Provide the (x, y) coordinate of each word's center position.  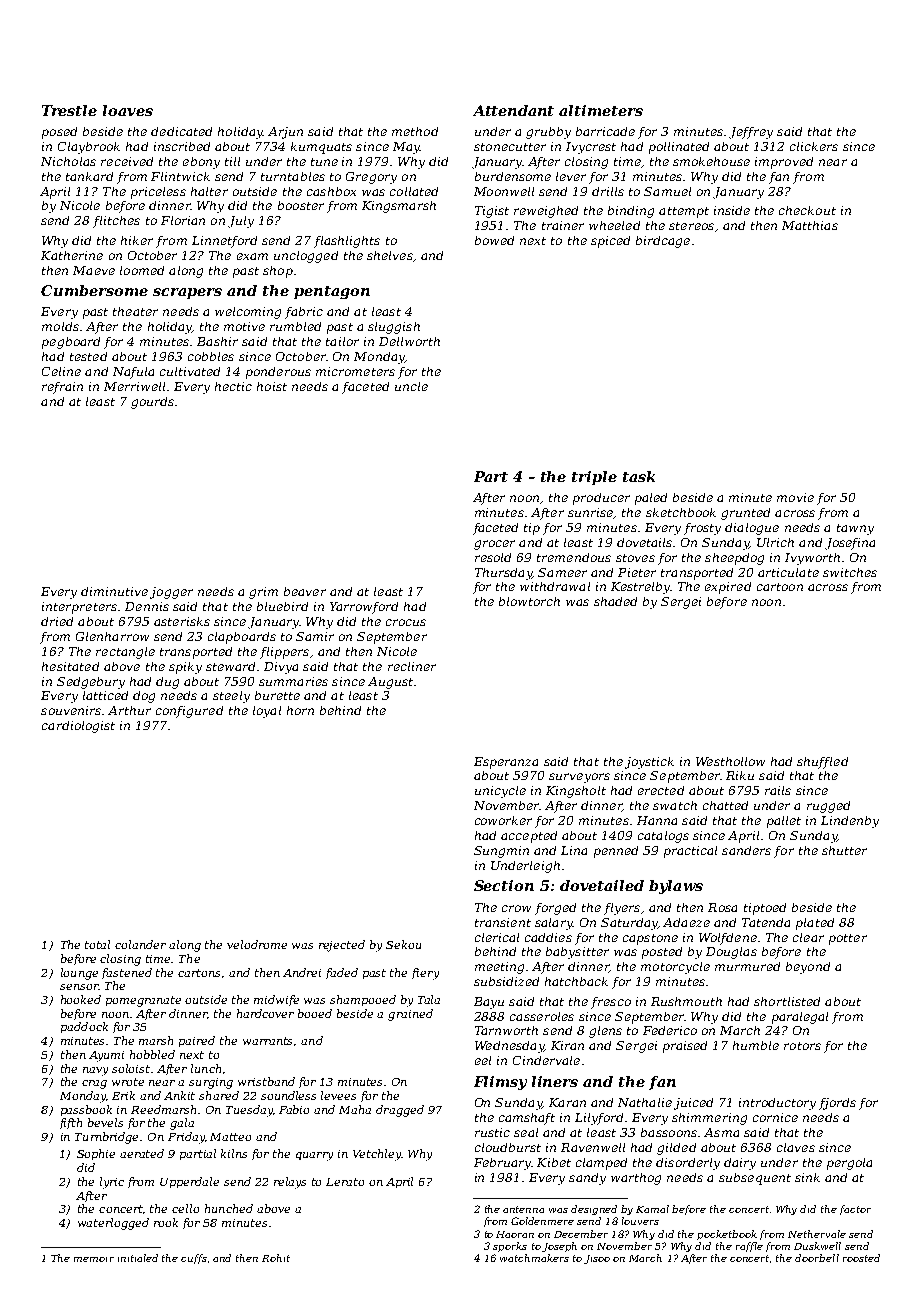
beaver (305, 591)
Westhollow (730, 761)
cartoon (780, 587)
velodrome (257, 944)
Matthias (810, 225)
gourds (152, 403)
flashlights (347, 242)
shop (278, 272)
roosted (861, 1258)
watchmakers (534, 1258)
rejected (342, 946)
